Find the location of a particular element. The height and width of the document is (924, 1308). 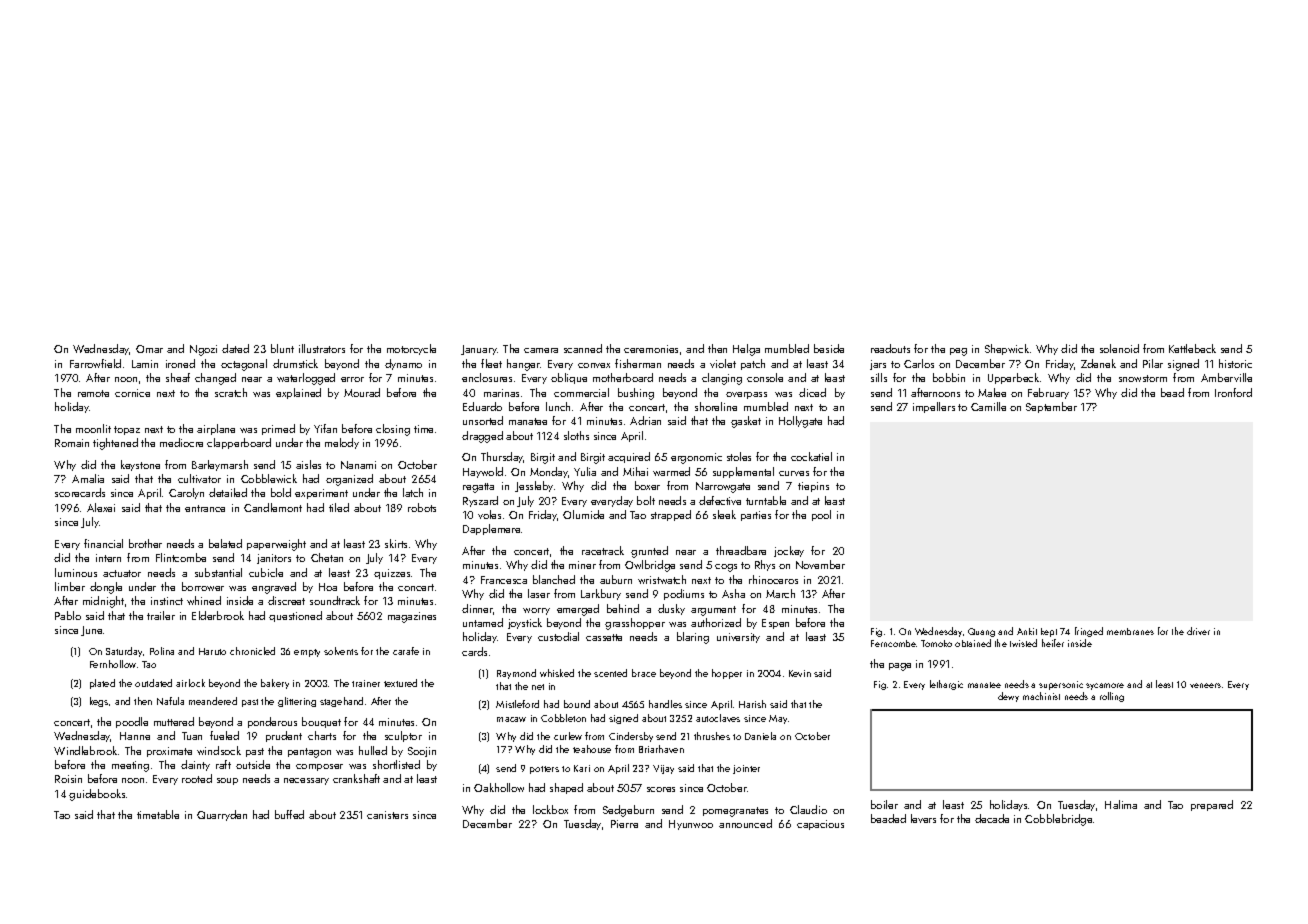

financial is located at coordinates (103, 543).
